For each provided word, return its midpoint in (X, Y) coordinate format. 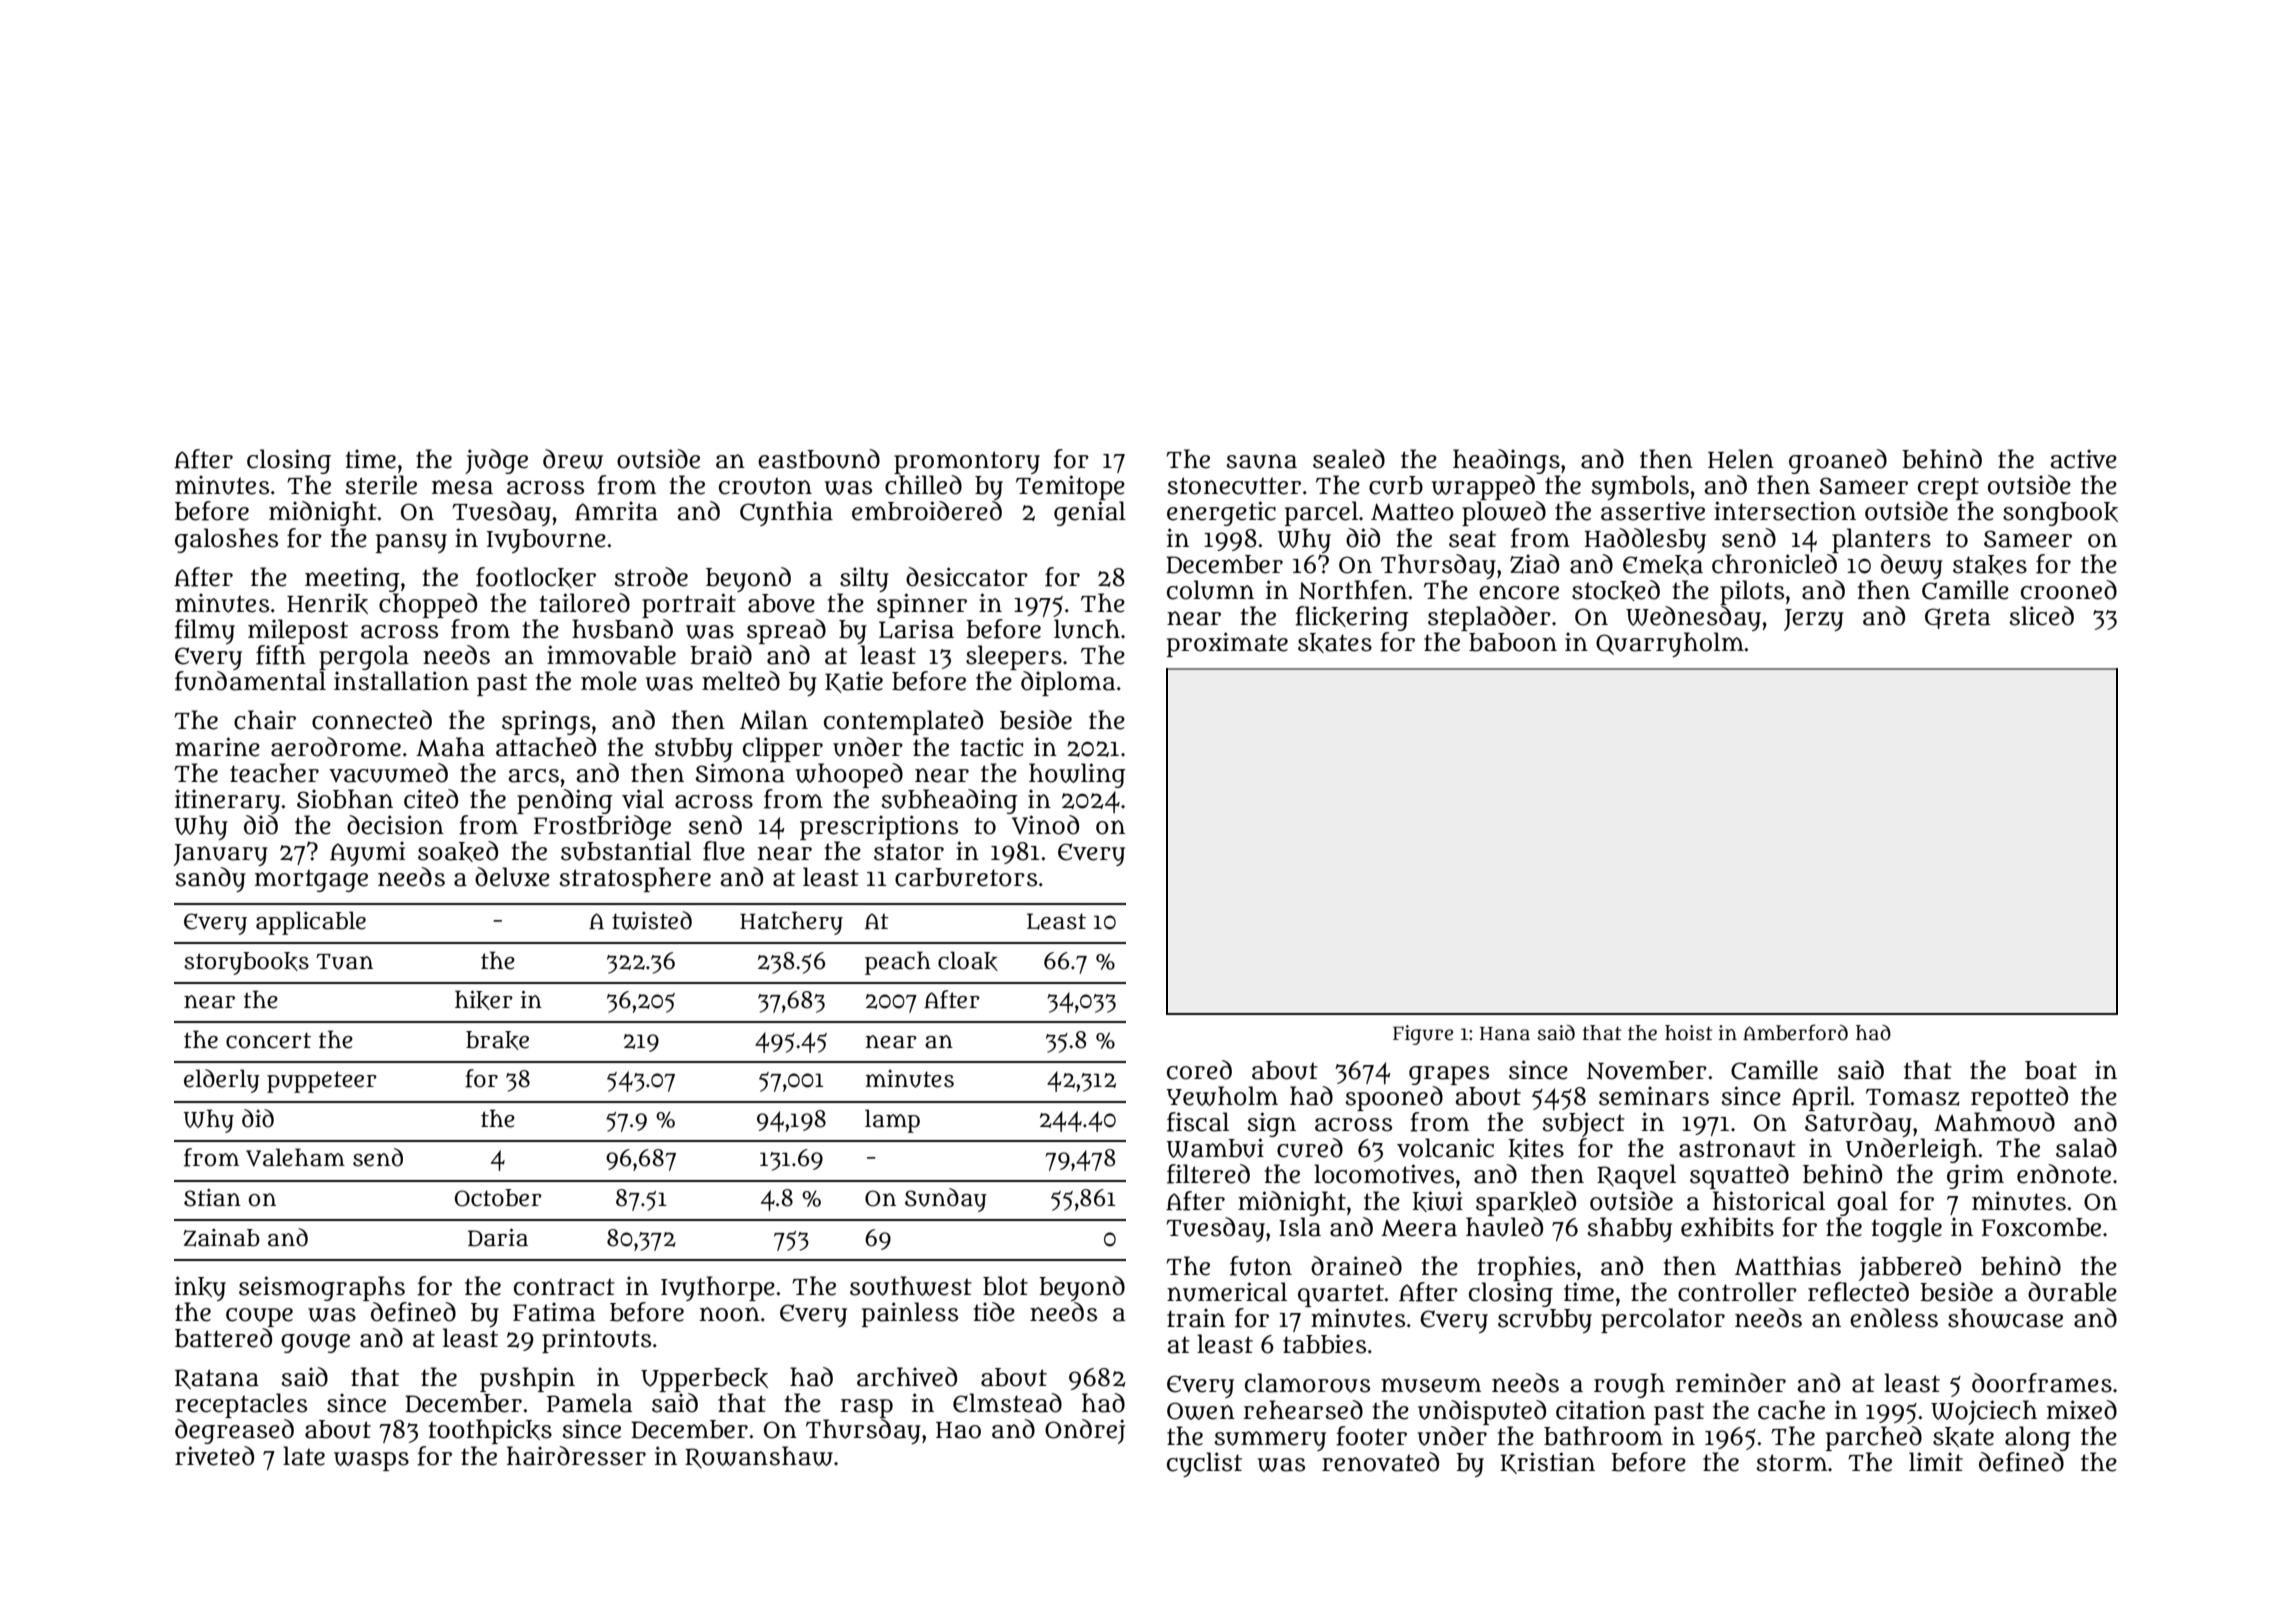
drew (573, 459)
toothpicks (490, 1431)
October (498, 1198)
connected (372, 720)
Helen (1741, 459)
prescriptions (879, 827)
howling (1077, 775)
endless (1894, 1318)
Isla (1300, 1227)
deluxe (512, 877)
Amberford (1795, 1032)
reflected (1858, 1292)
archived (907, 1377)
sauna (1261, 461)
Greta (1957, 618)
